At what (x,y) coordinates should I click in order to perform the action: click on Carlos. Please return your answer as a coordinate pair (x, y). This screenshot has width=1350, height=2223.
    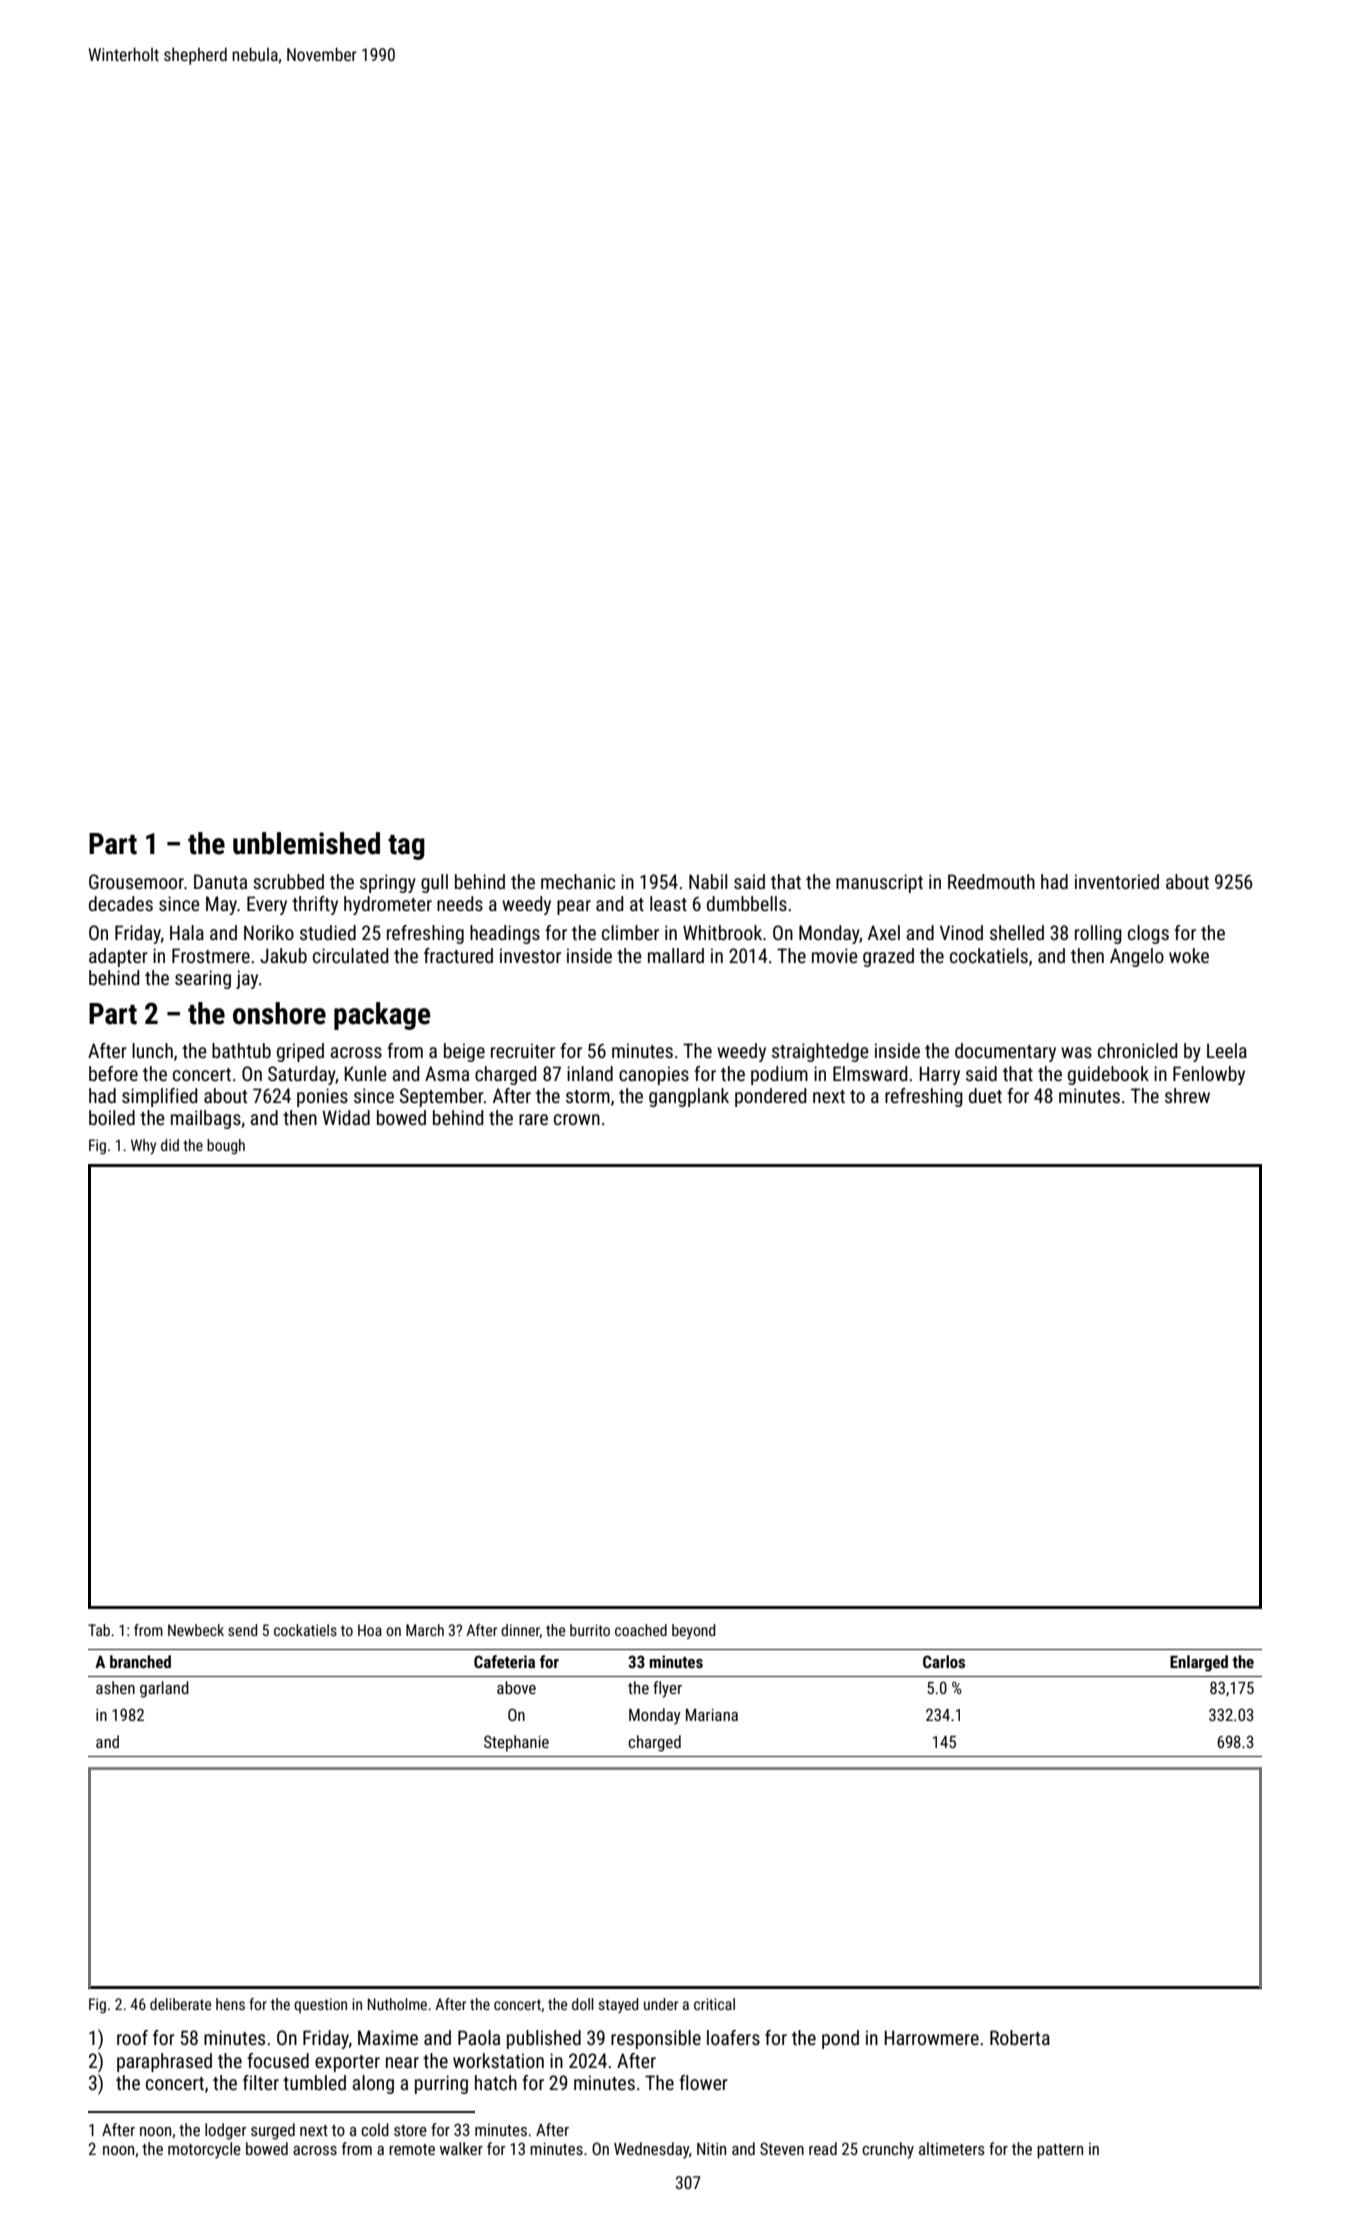
    Looking at the image, I should click on (944, 1661).
